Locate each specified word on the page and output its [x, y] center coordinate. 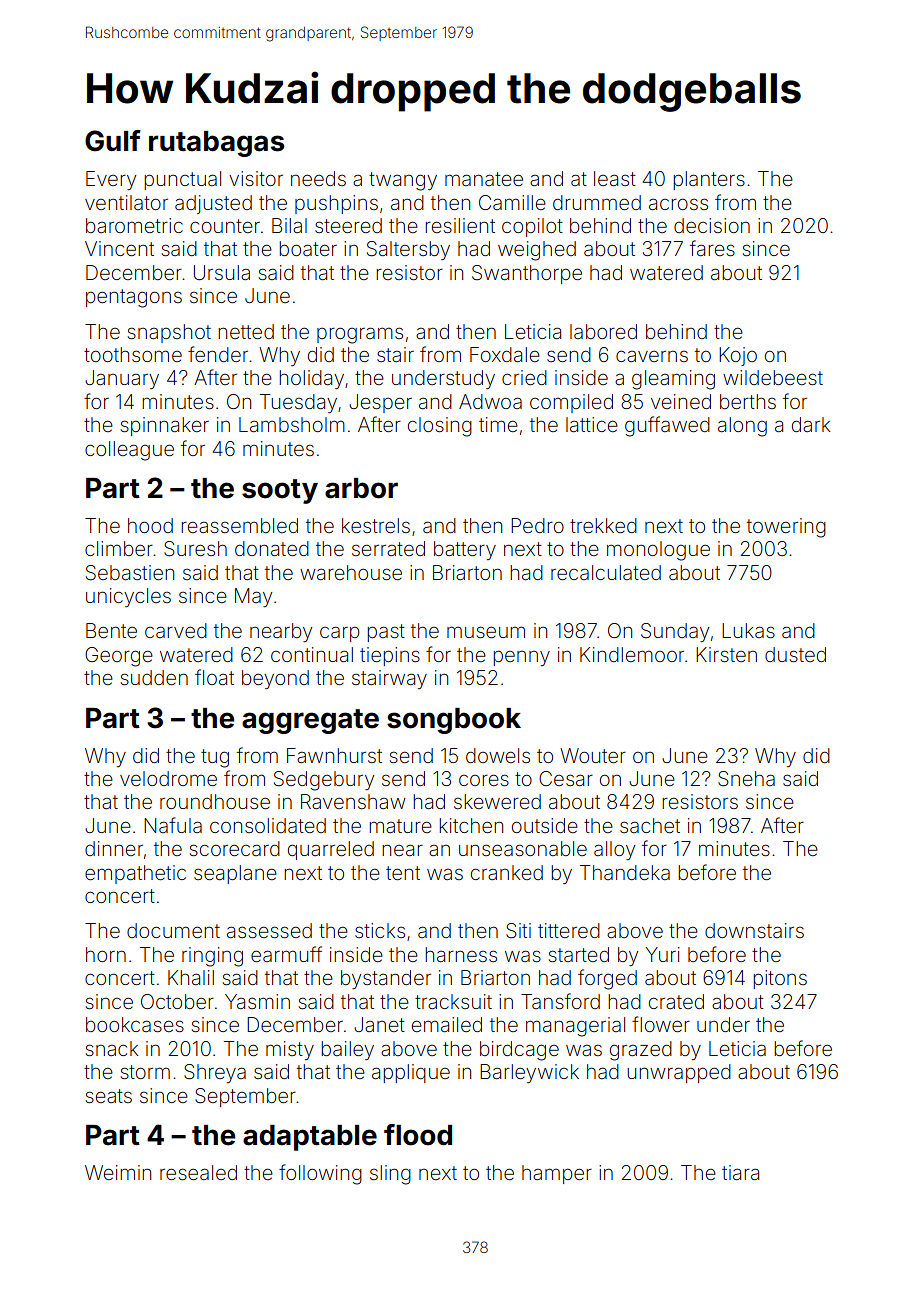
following [320, 1174]
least [615, 178]
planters [709, 180]
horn [106, 954]
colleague [129, 451]
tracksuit [453, 1001]
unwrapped [679, 1073]
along [742, 427]
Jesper [380, 403]
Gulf [113, 141]
